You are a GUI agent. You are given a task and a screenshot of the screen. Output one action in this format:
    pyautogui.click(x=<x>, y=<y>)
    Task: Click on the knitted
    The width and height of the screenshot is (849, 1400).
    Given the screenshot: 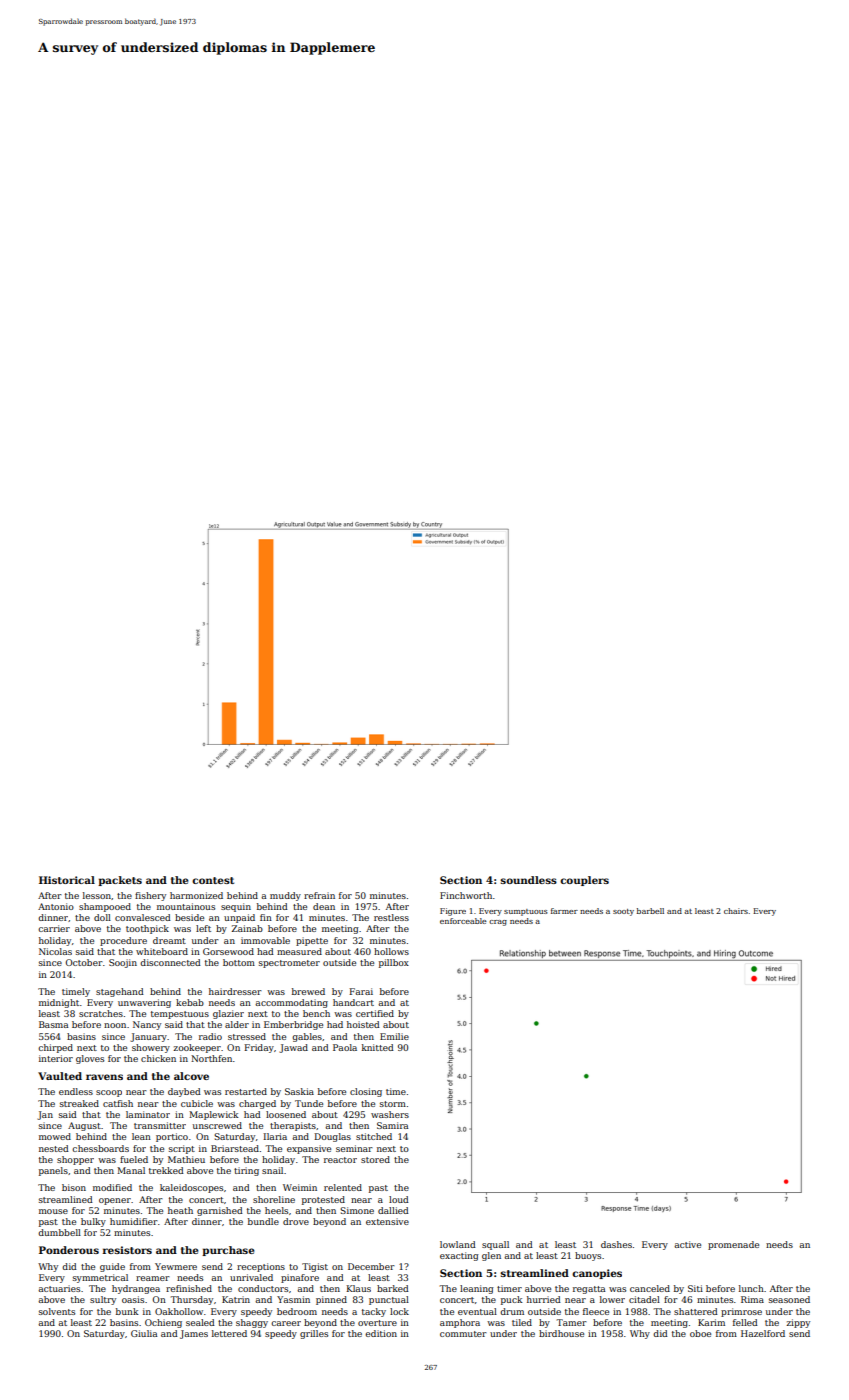 What is the action you would take?
    pyautogui.click(x=378, y=1047)
